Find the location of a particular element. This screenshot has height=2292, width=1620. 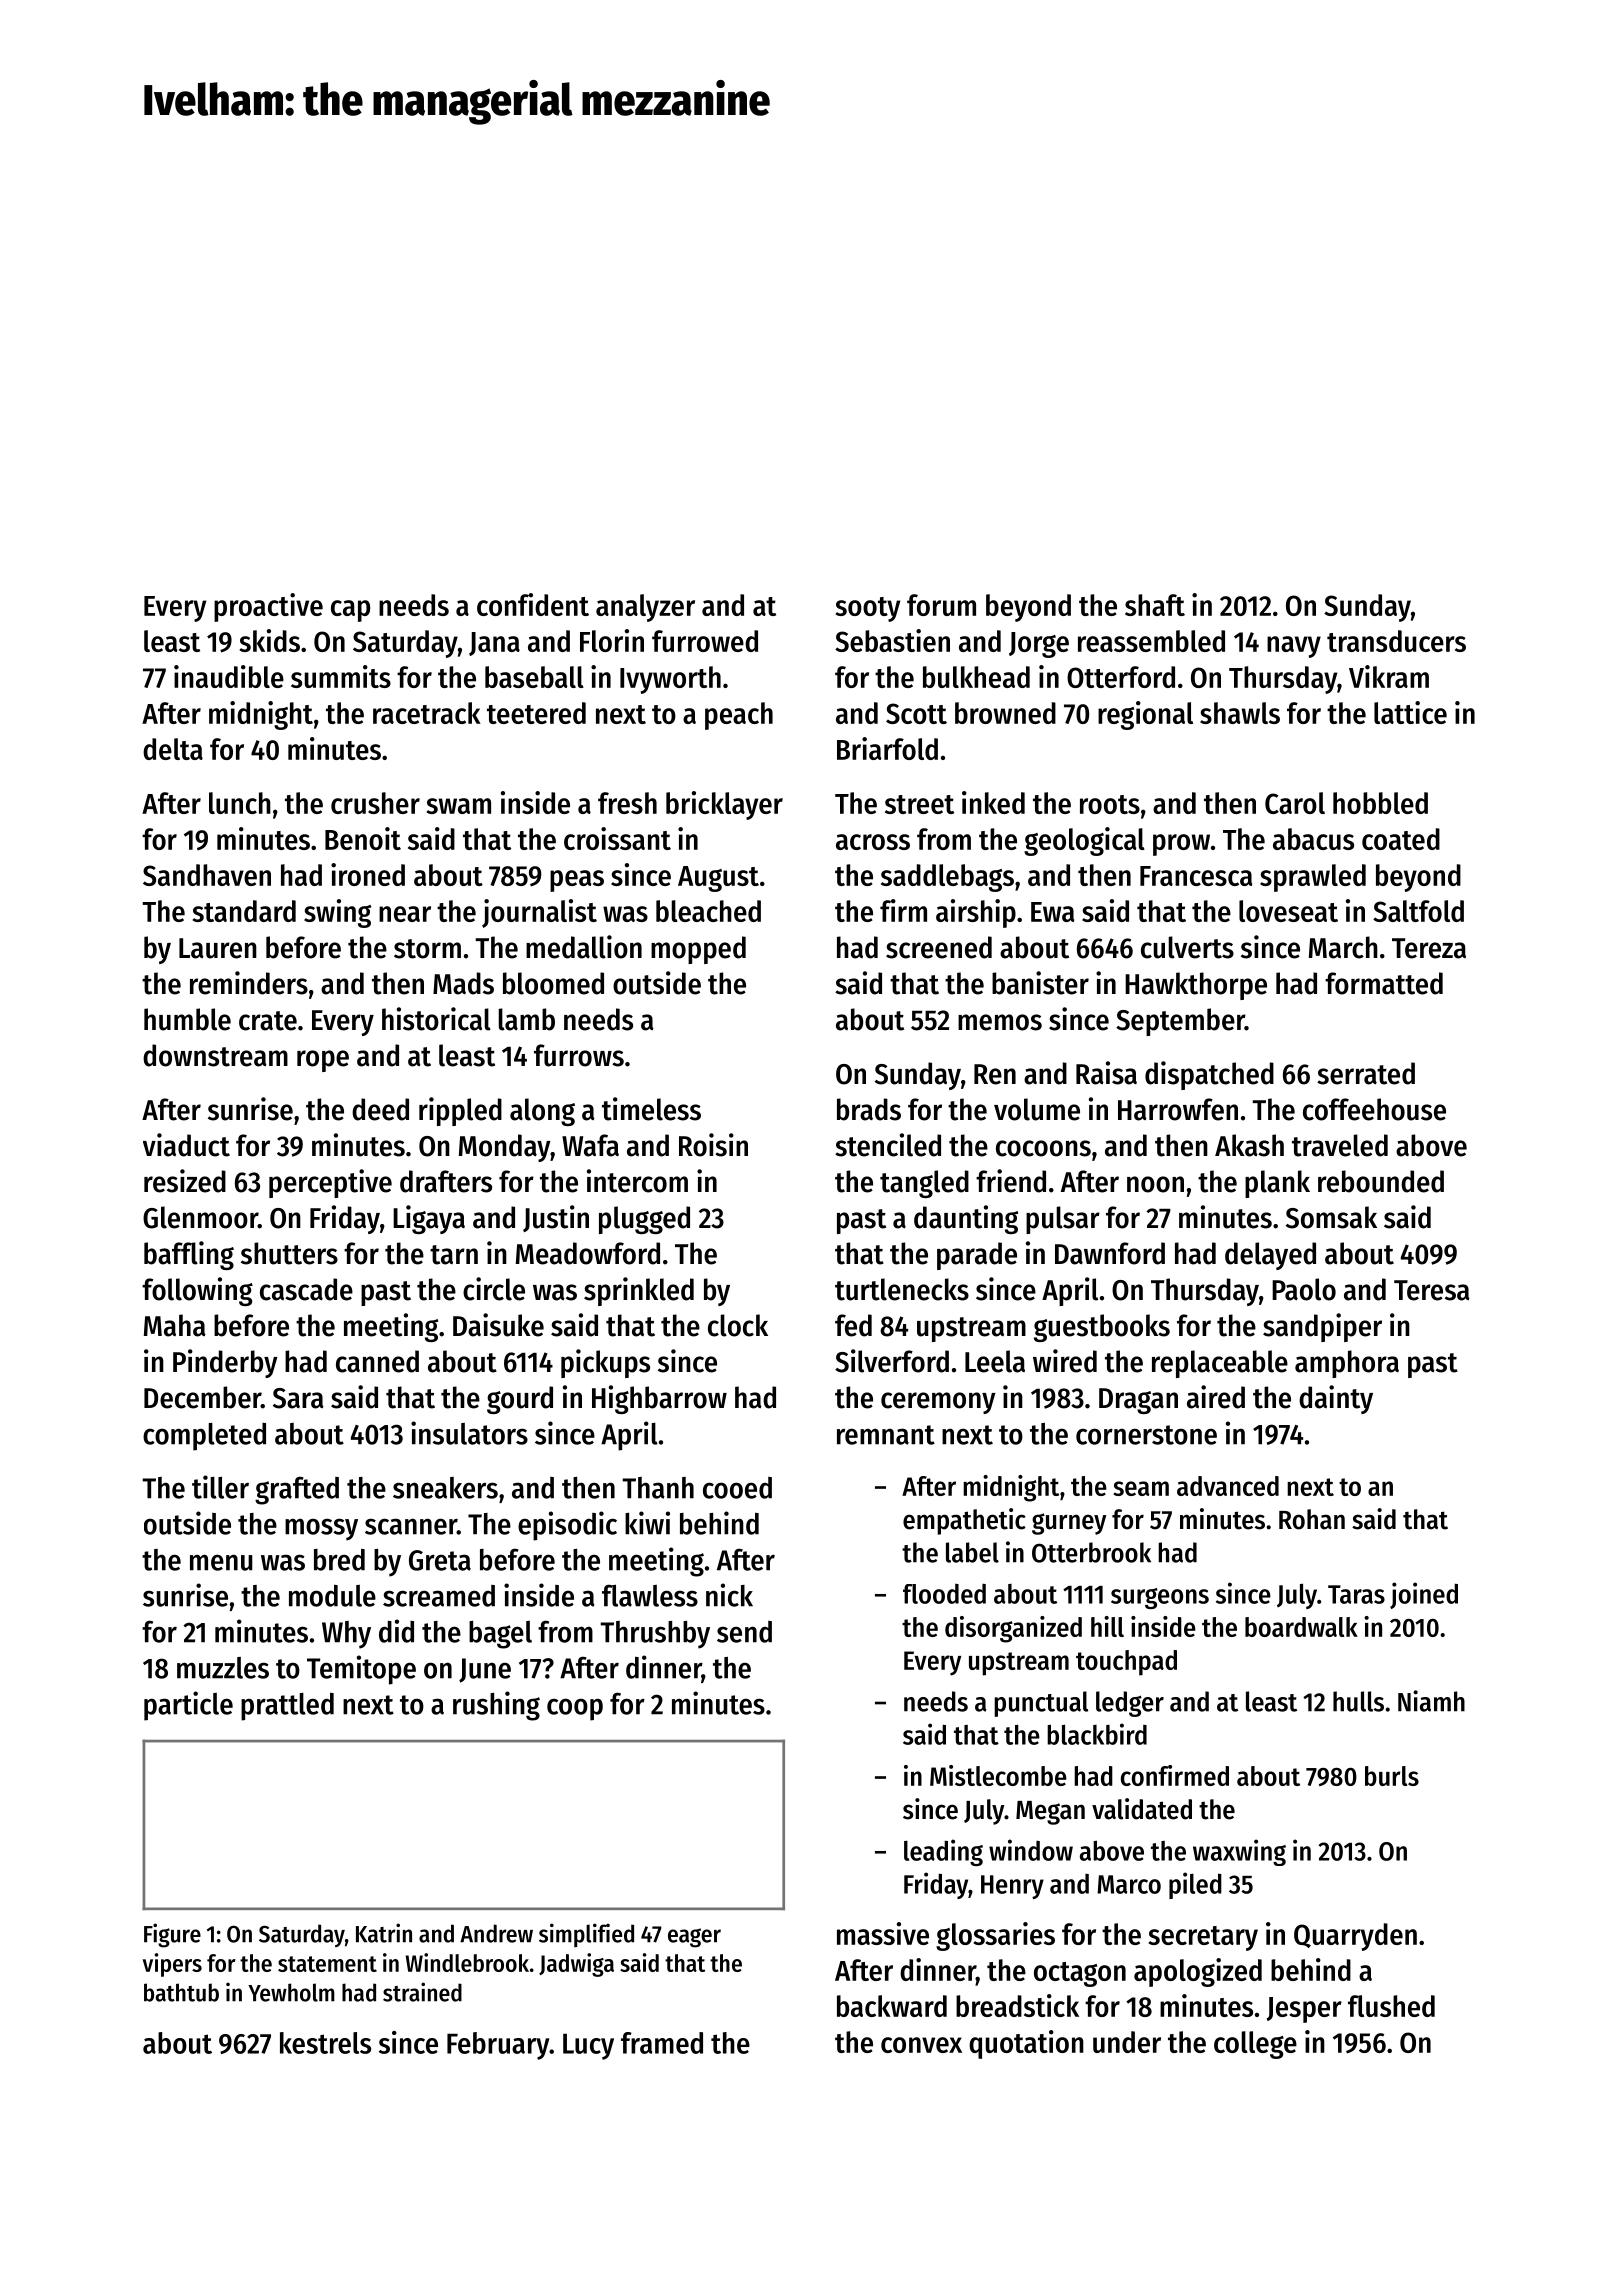

Carol is located at coordinates (1295, 803).
